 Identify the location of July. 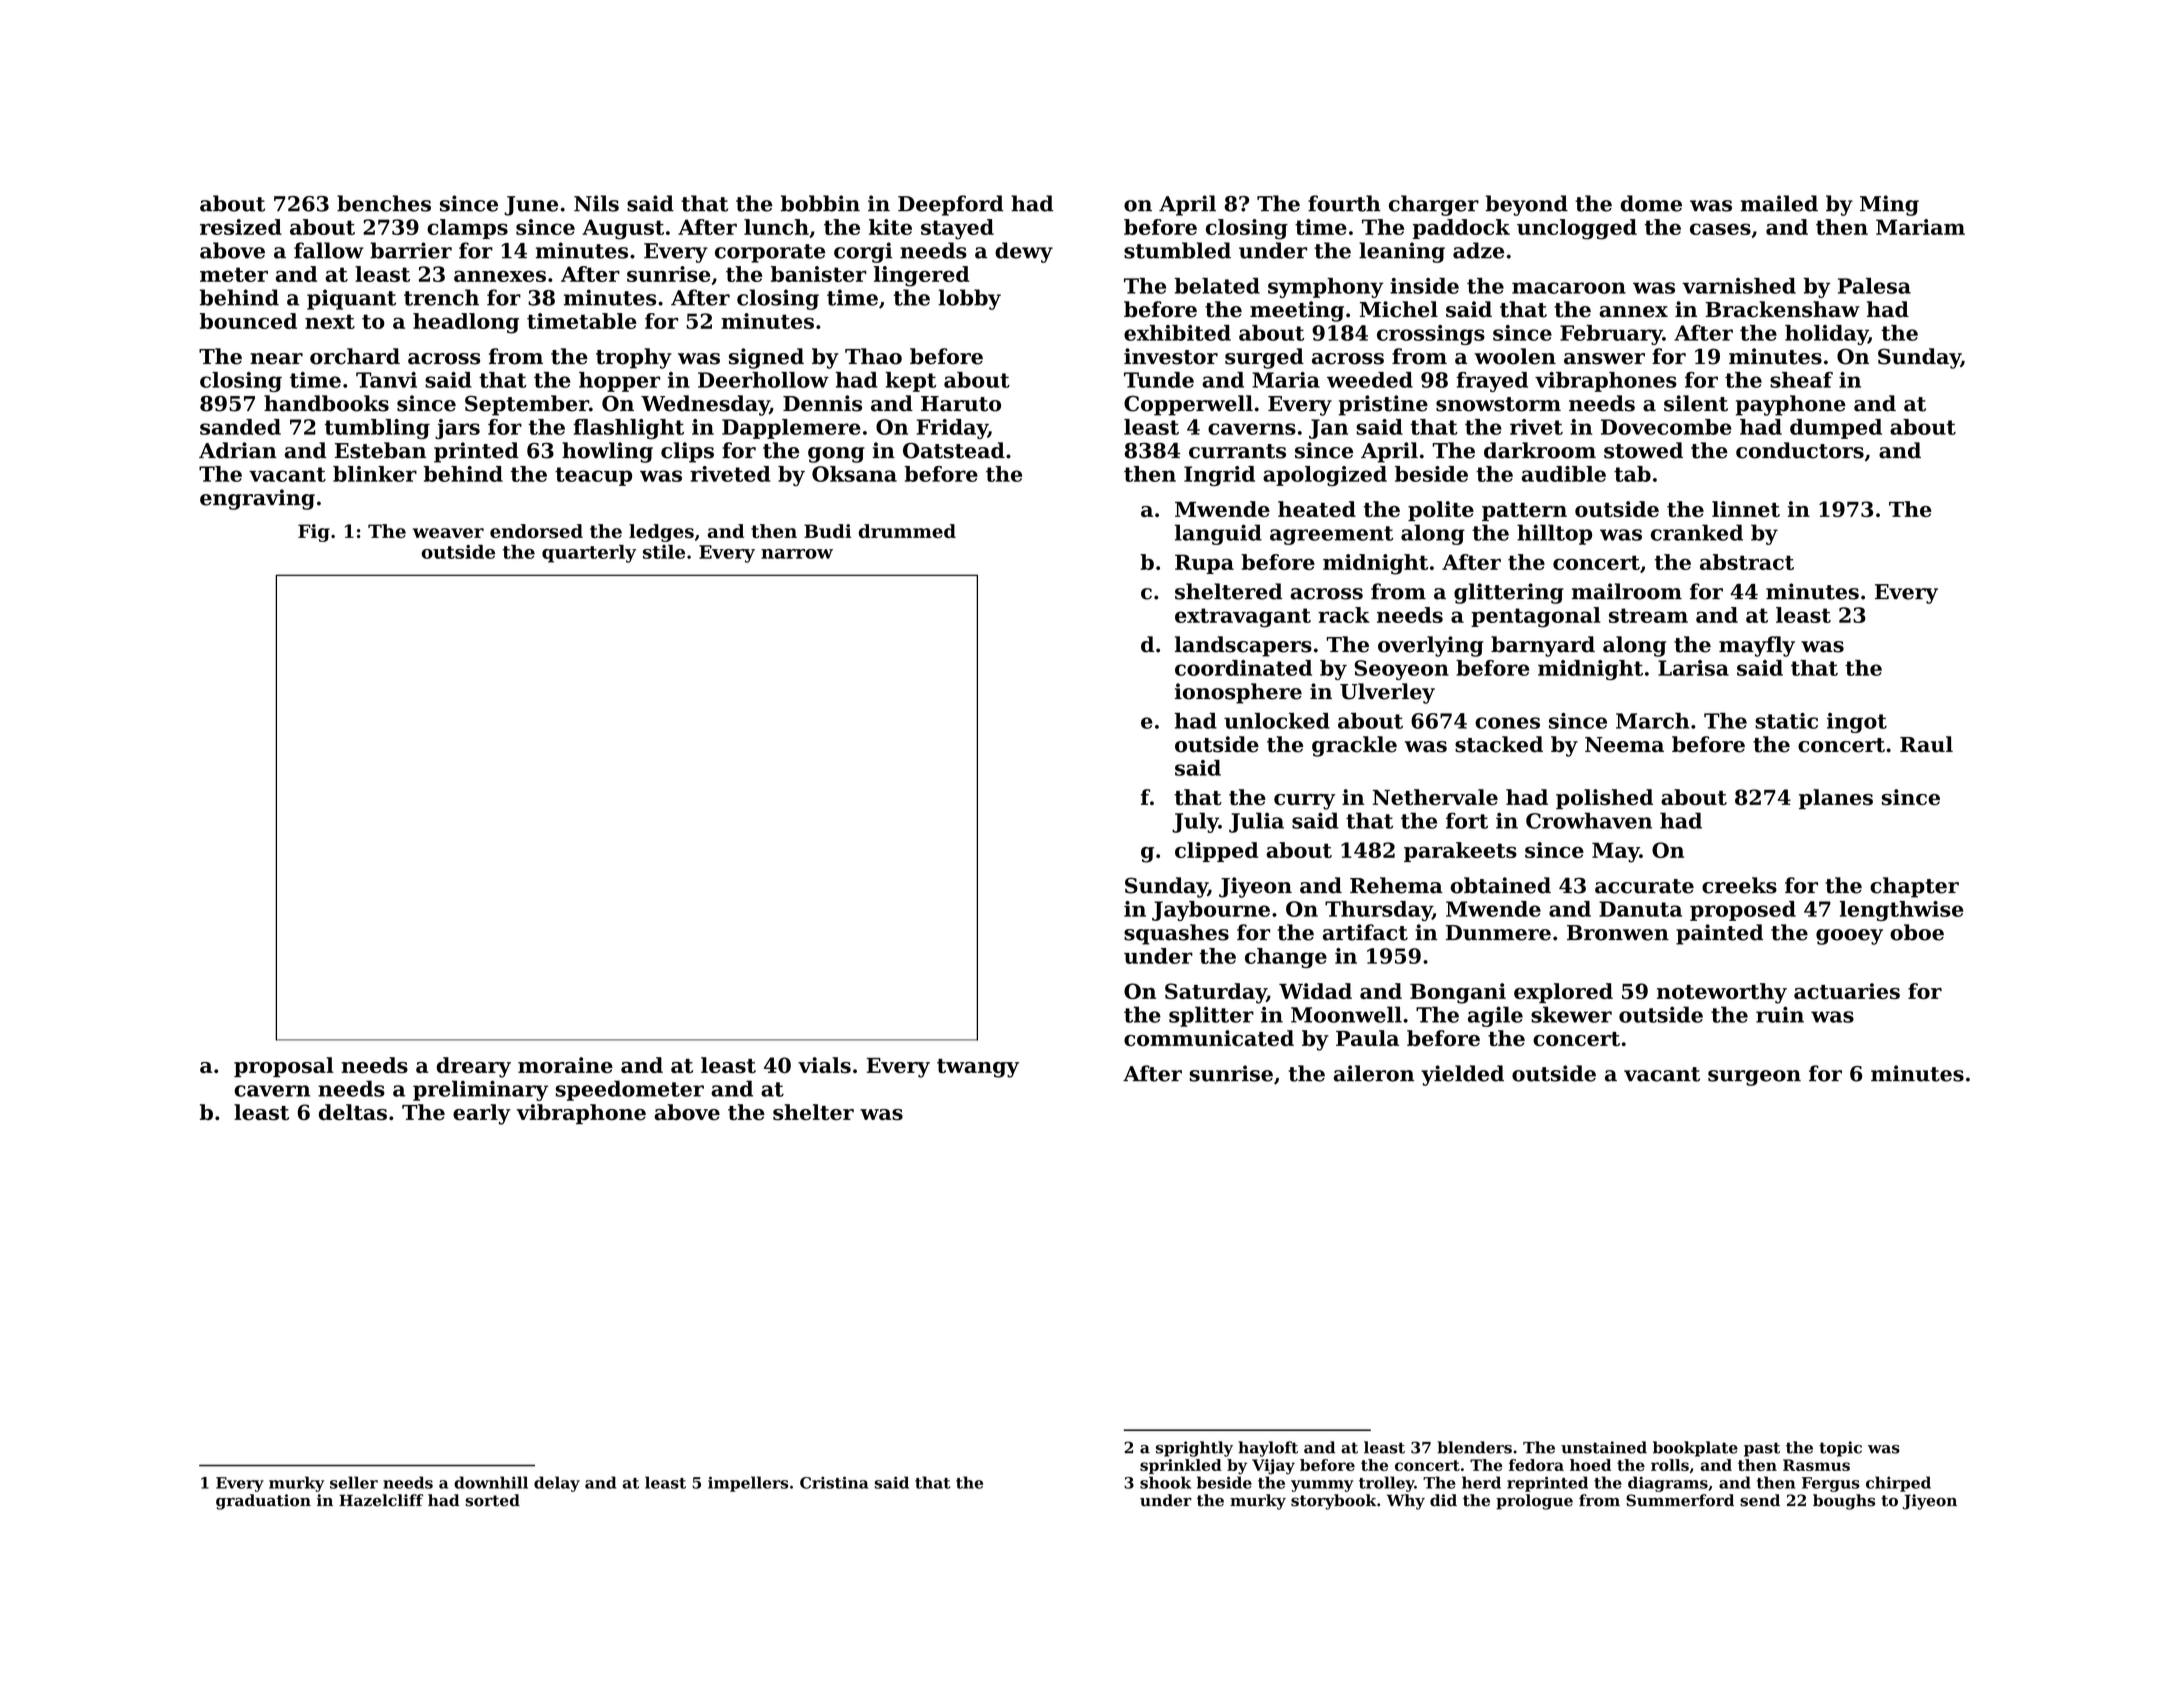
(1195, 822).
